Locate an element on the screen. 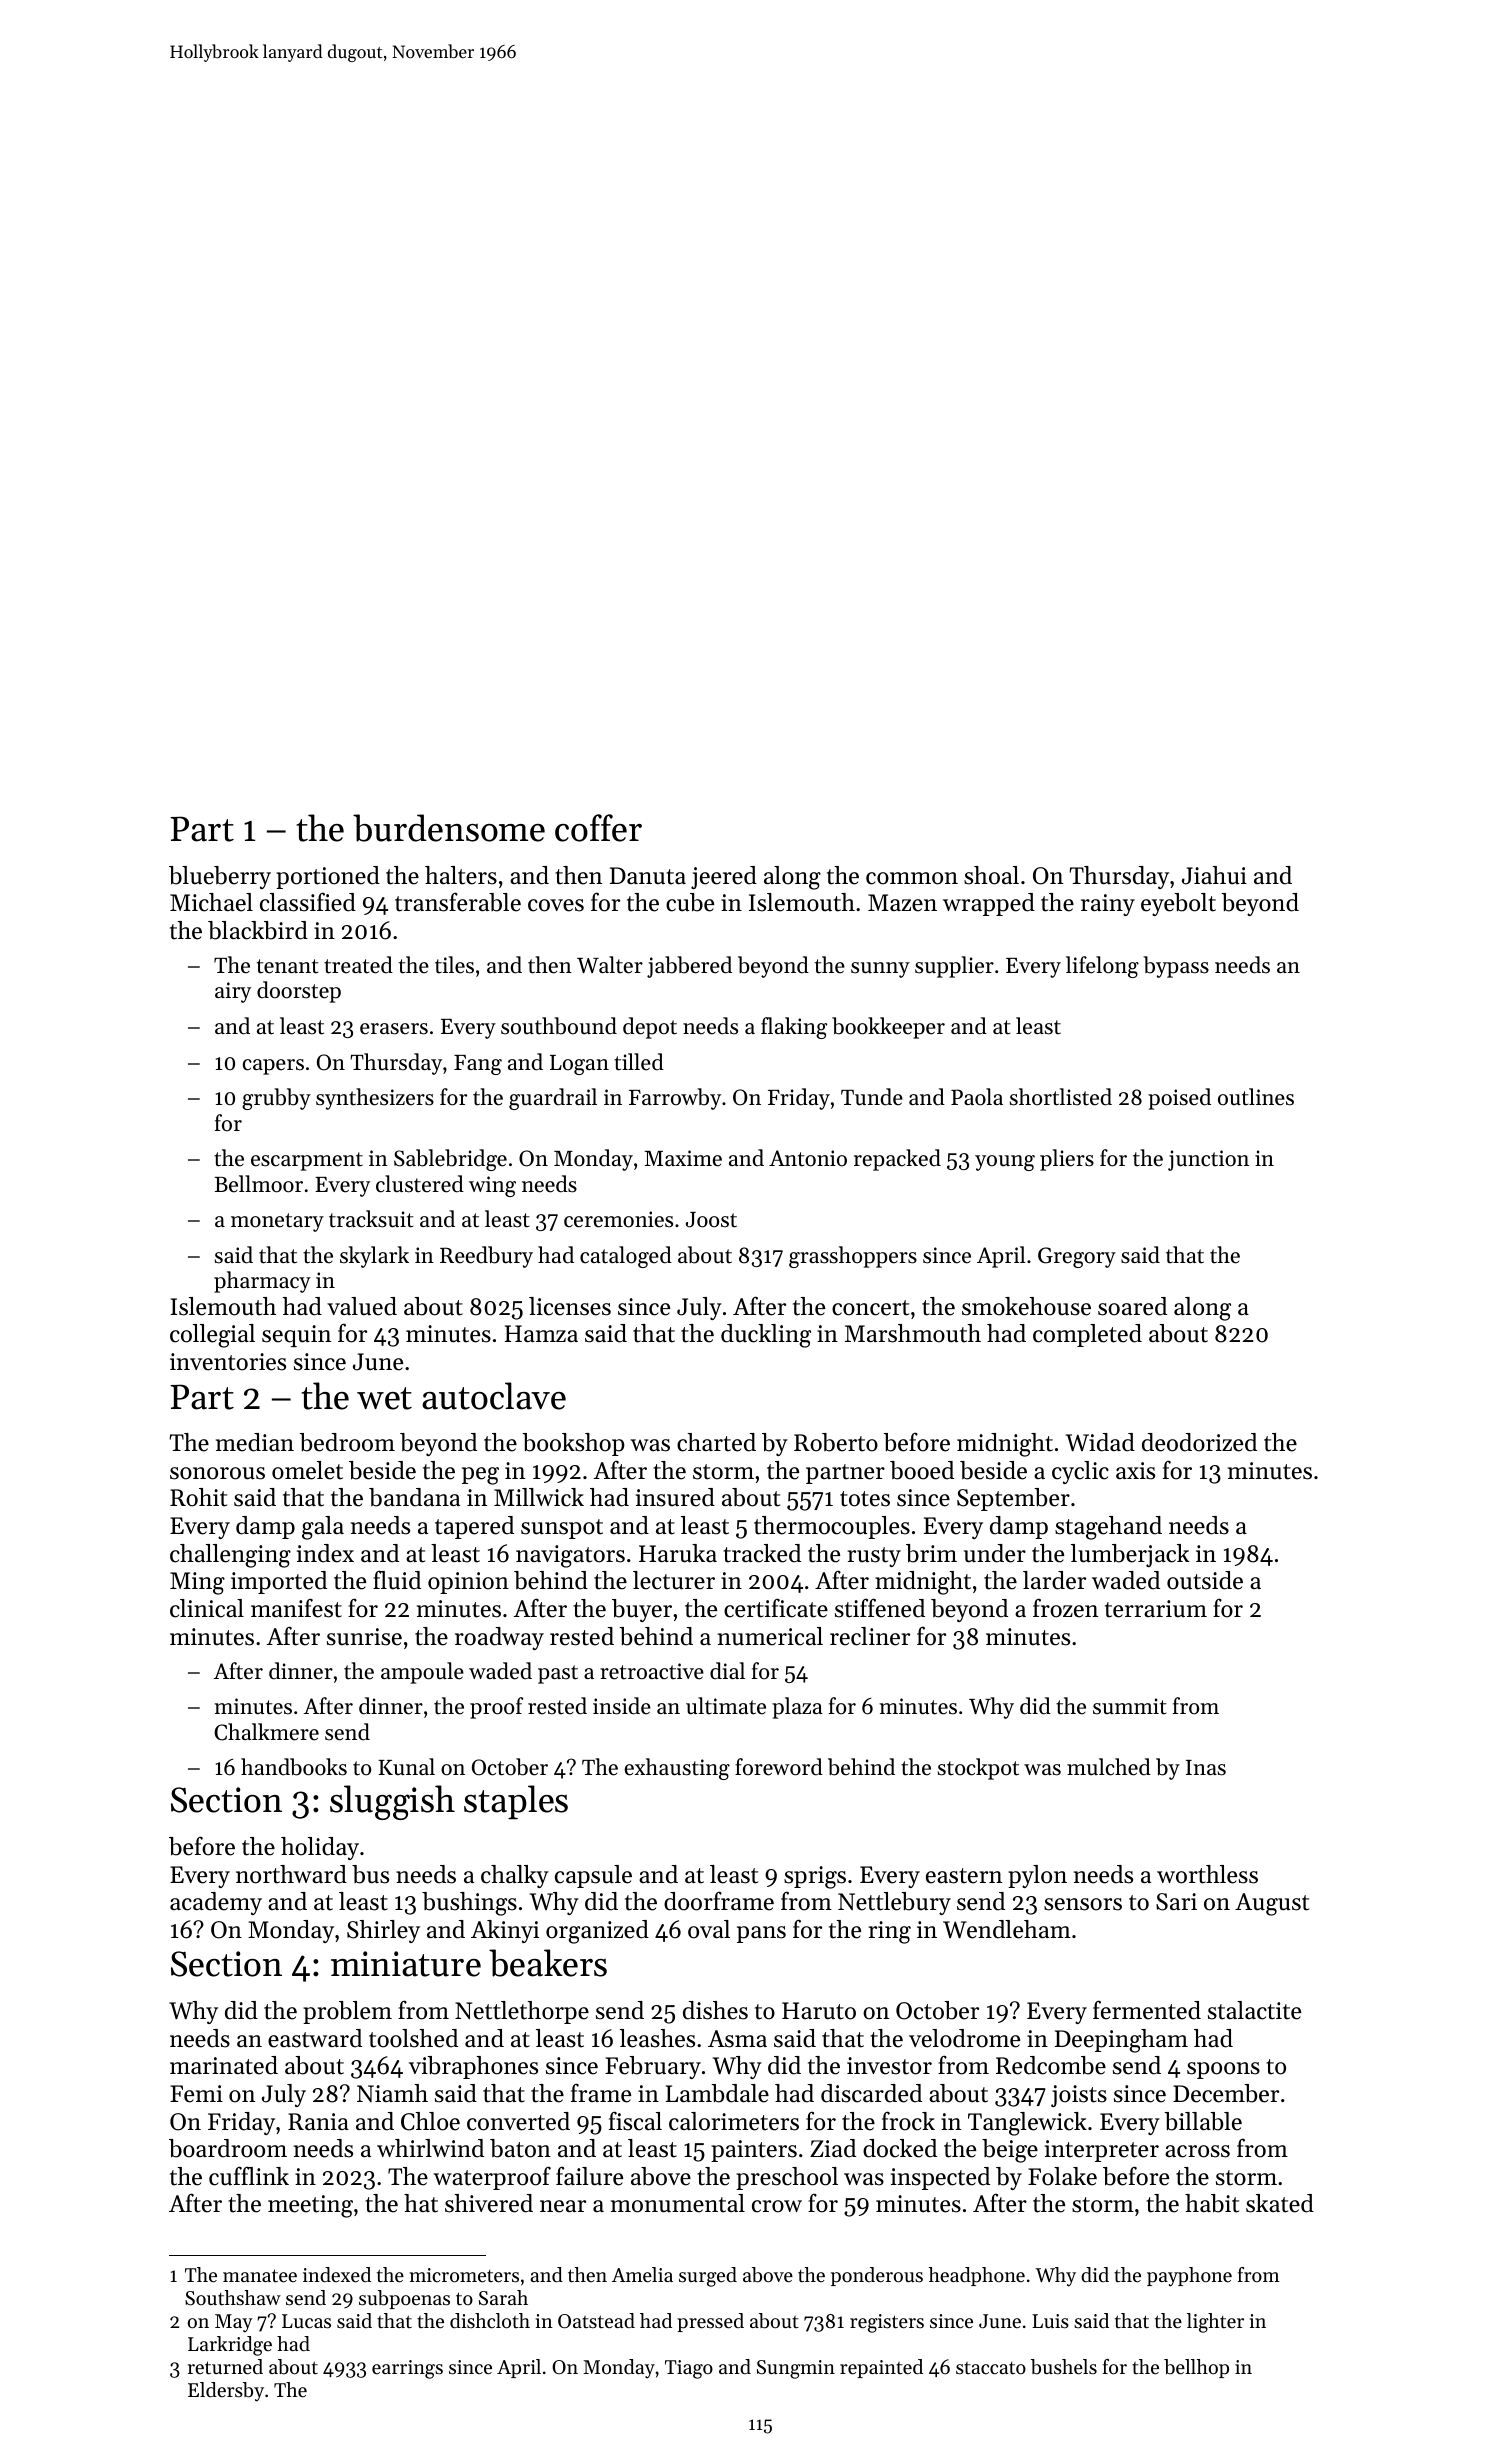 This screenshot has height=2464, width=1496. pliers is located at coordinates (1067, 1160).
